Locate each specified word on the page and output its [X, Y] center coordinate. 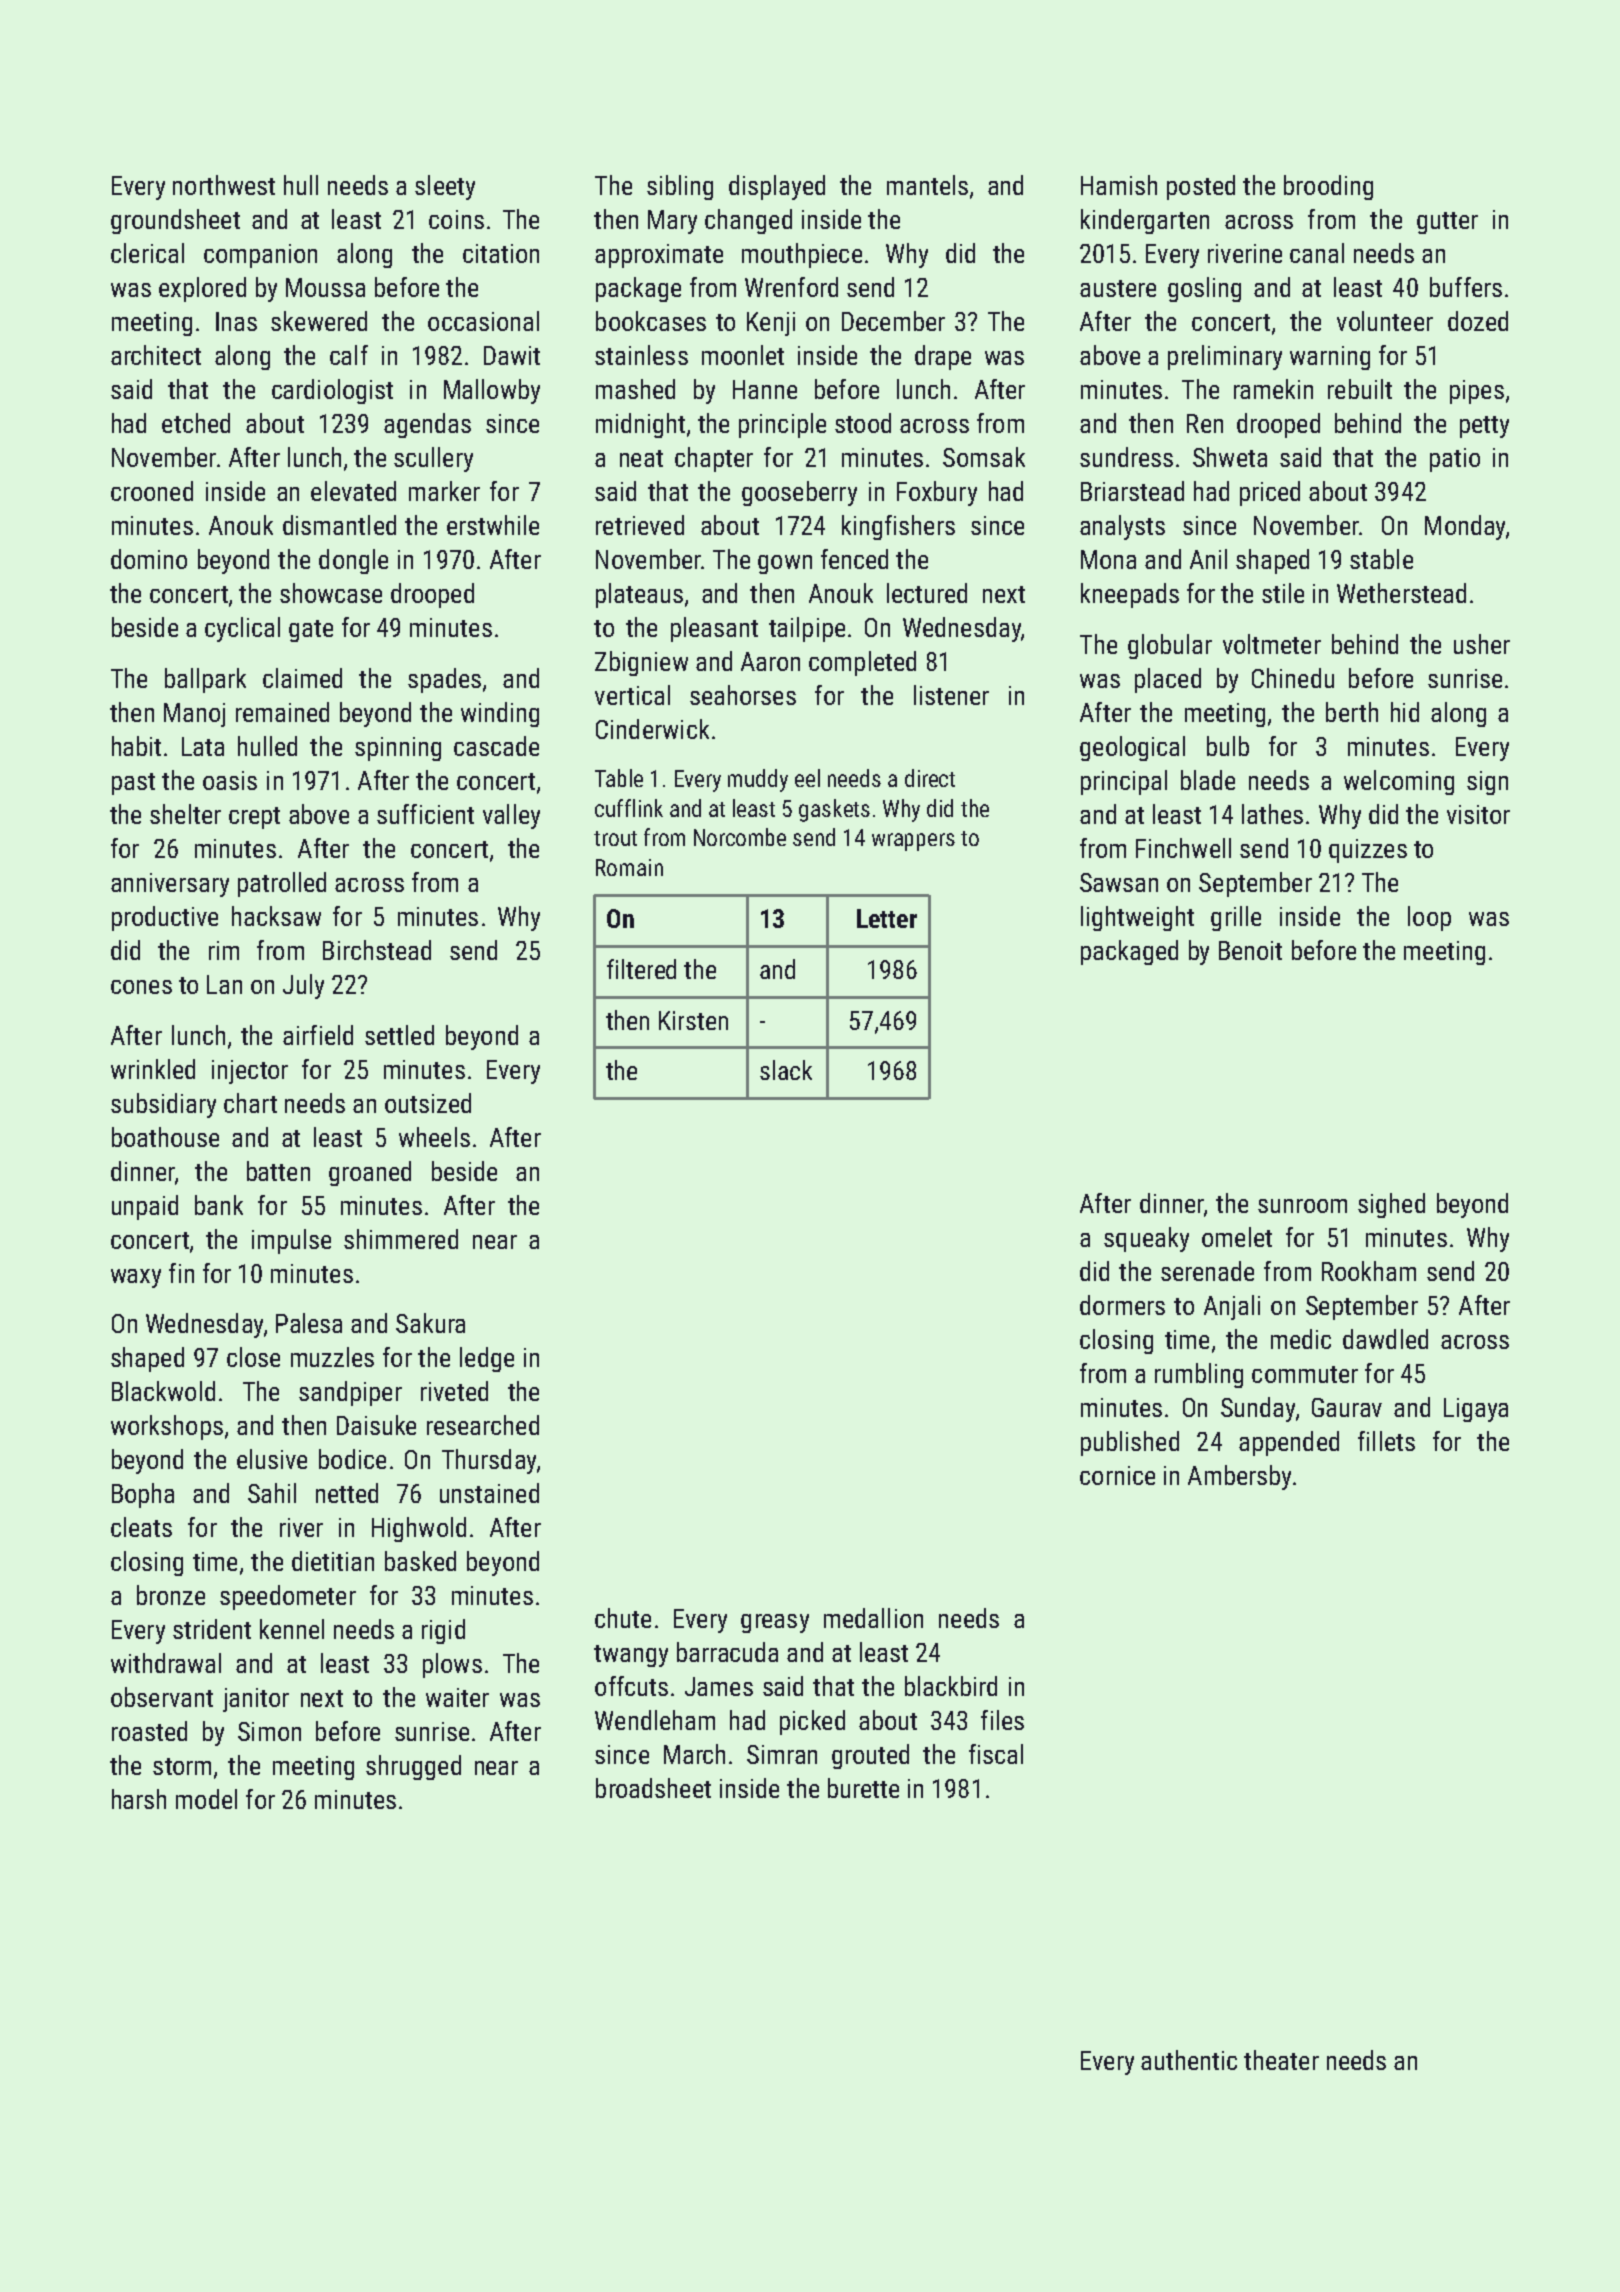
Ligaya [1476, 1410]
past [133, 784]
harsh [139, 1799]
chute [623, 1618]
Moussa [325, 287]
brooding [1328, 187]
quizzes [1368, 851]
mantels [927, 185]
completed [862, 663]
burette [863, 1788]
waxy [136, 1278]
